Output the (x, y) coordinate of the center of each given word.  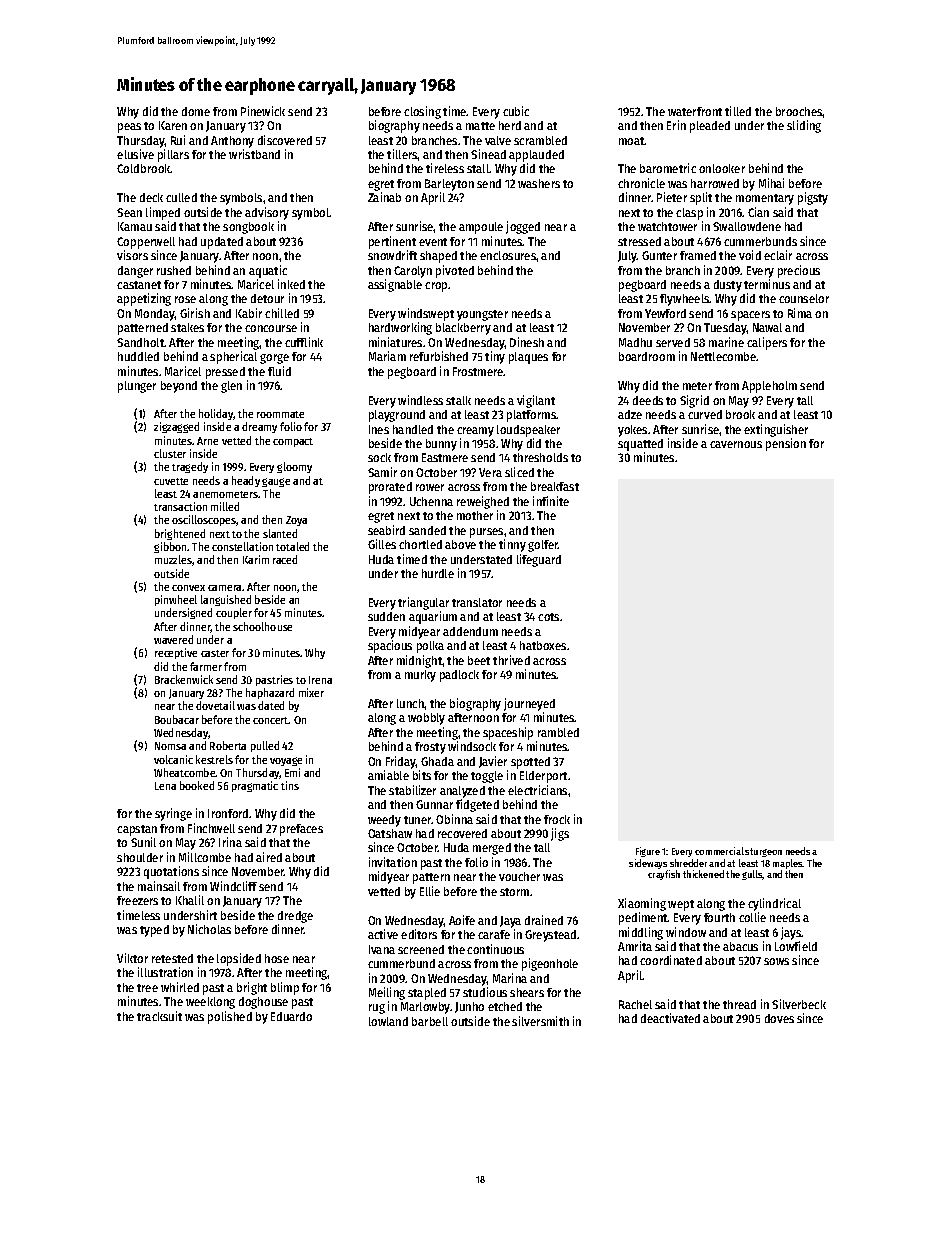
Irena (320, 680)
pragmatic (255, 786)
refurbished (439, 356)
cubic (516, 111)
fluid (279, 371)
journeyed (529, 704)
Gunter (659, 255)
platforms (532, 416)
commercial (719, 851)
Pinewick (263, 111)
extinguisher (776, 430)
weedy (384, 821)
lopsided (239, 959)
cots (548, 617)
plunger (137, 387)
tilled (738, 111)
